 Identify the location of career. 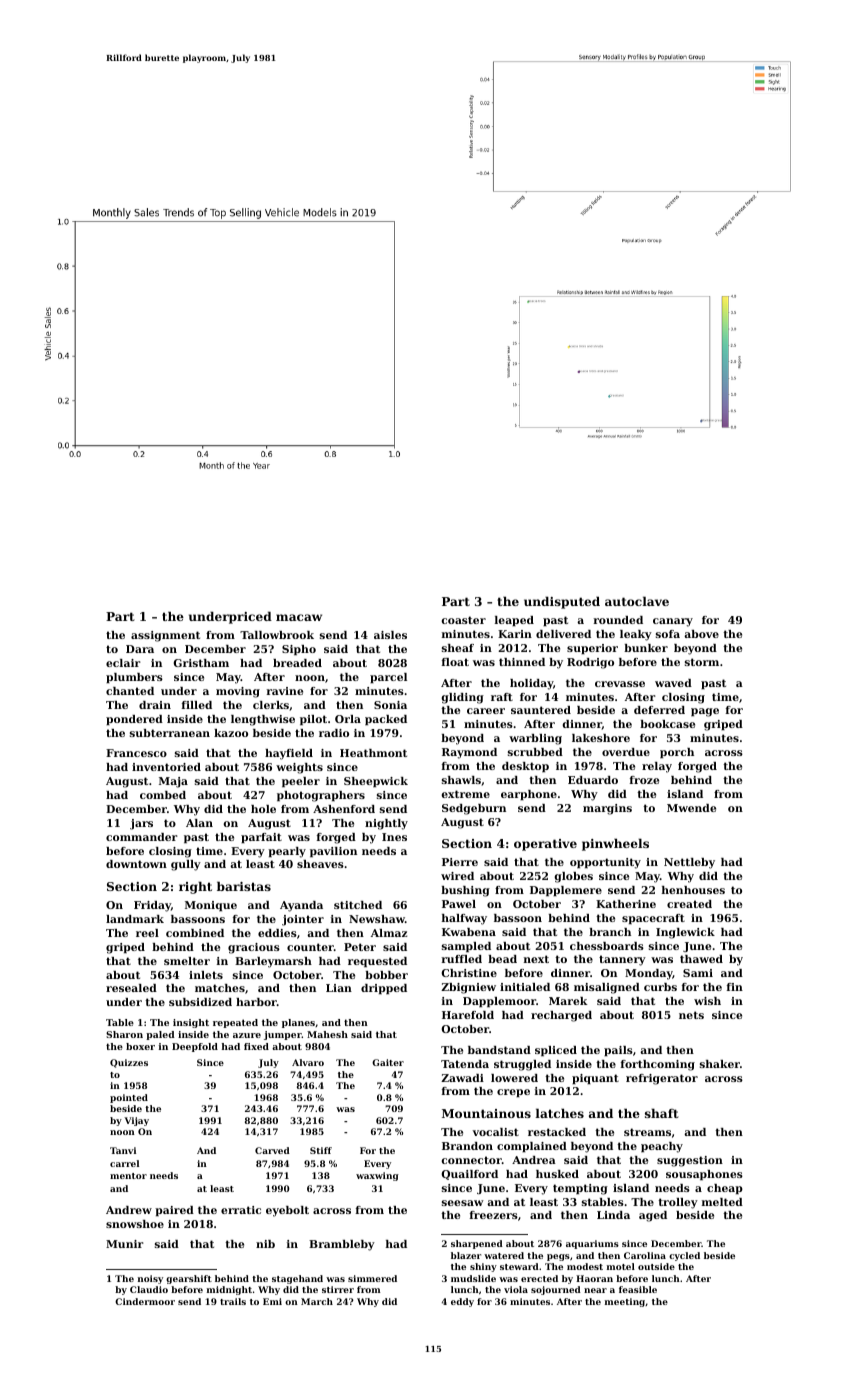
(486, 711).
